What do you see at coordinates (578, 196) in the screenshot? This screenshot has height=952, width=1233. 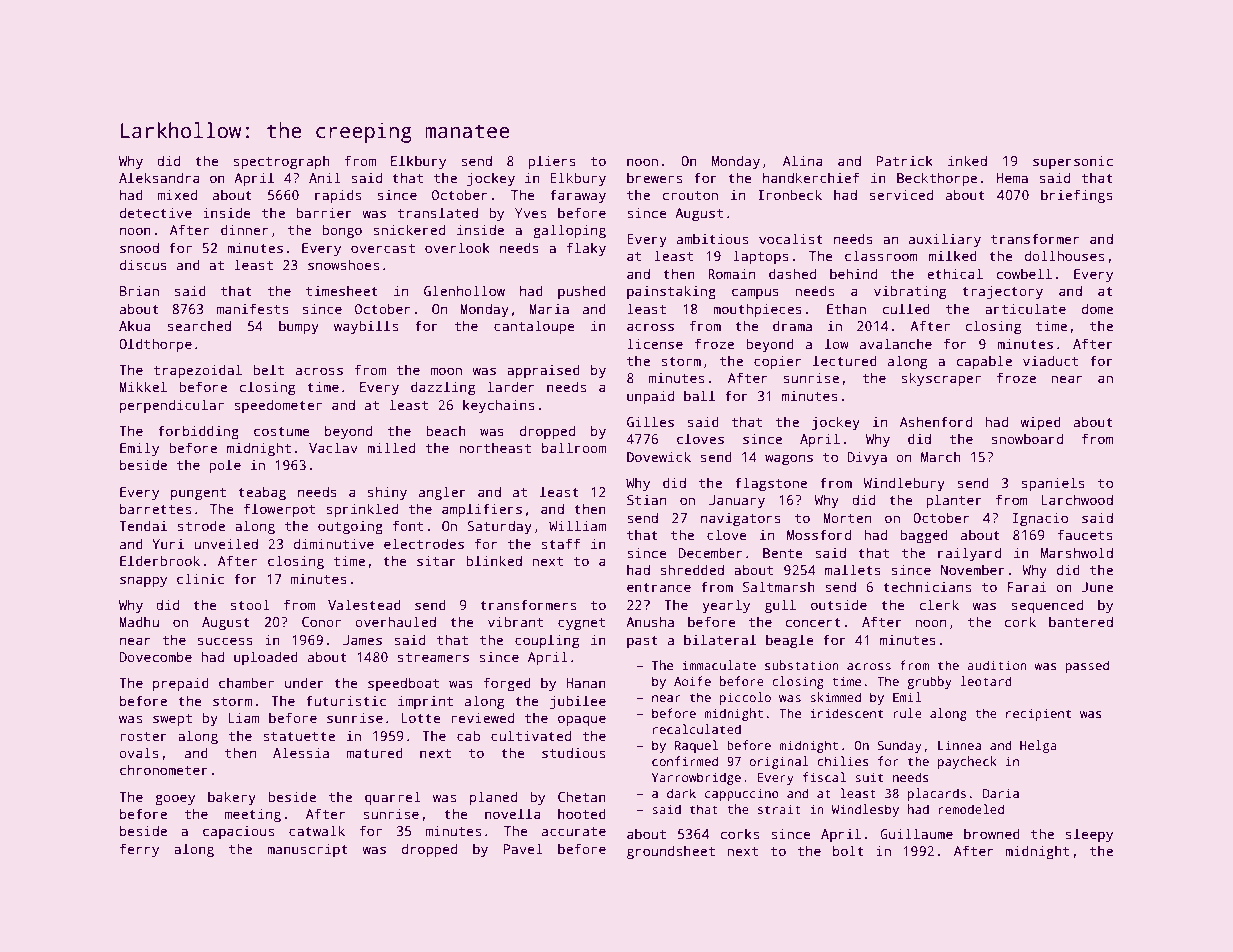 I see `faraway` at bounding box center [578, 196].
